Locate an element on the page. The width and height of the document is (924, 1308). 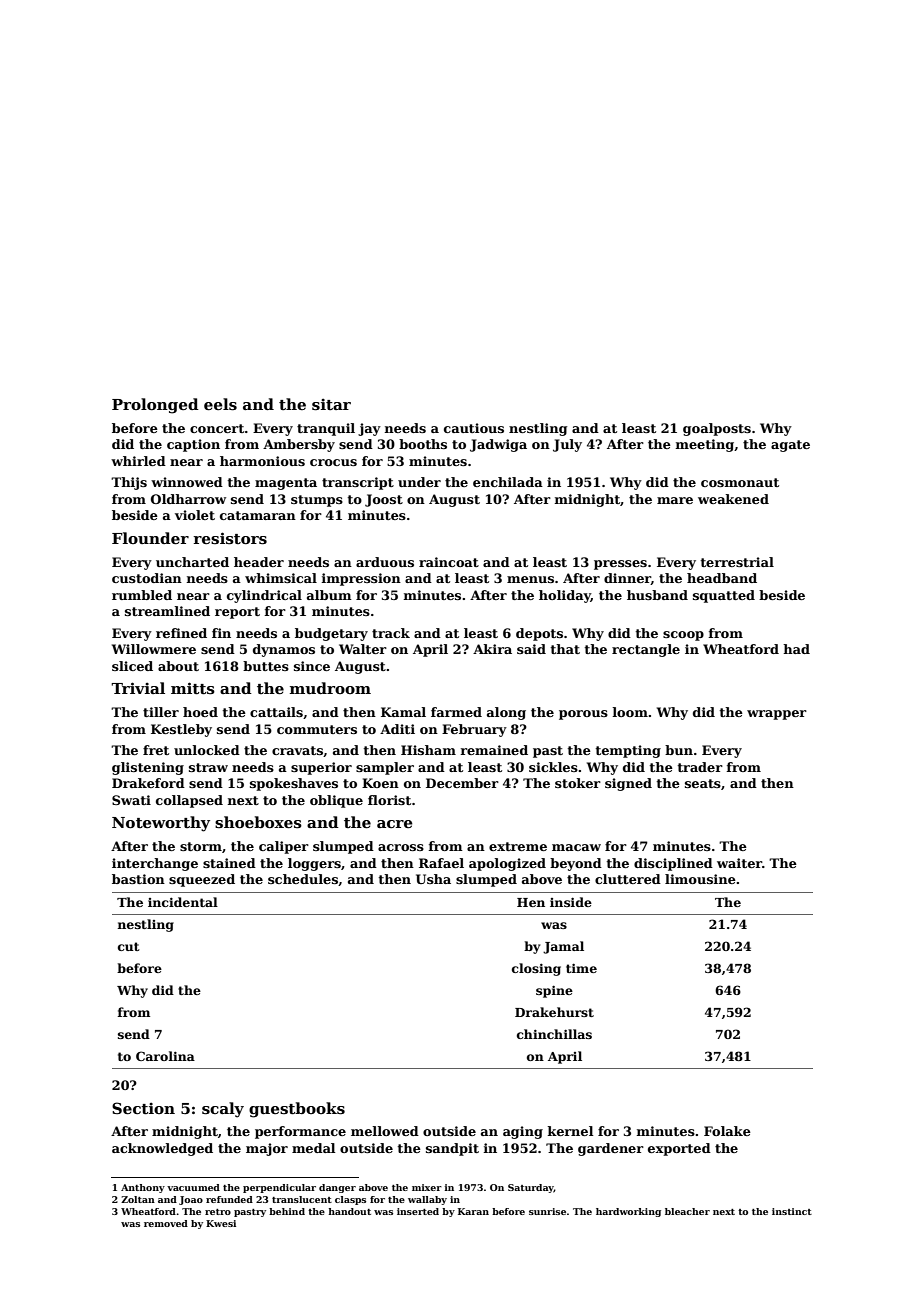
July is located at coordinates (567, 445).
